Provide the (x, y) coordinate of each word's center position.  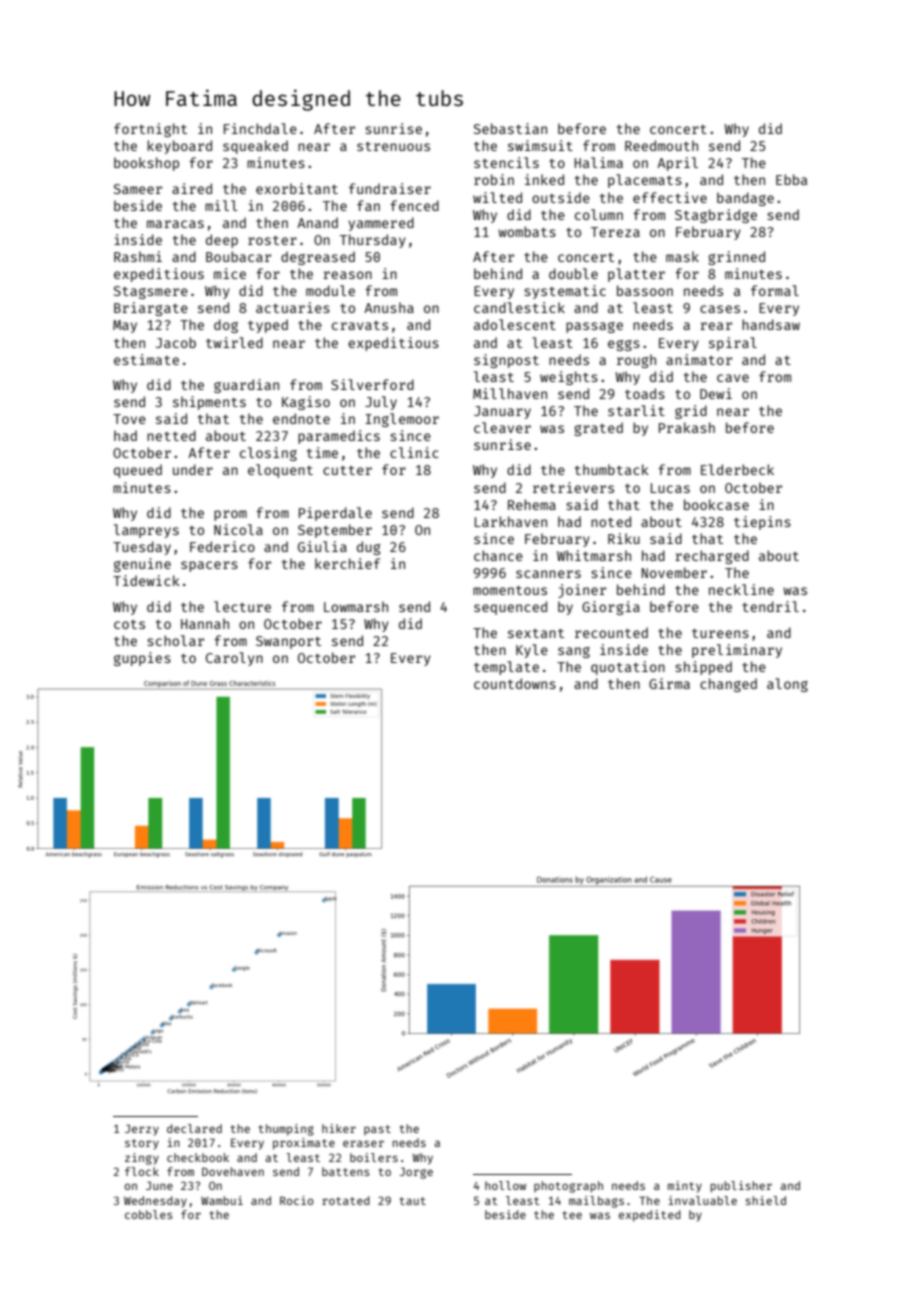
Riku (624, 538)
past (377, 1130)
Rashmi (138, 256)
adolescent (515, 324)
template (506, 668)
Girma (669, 683)
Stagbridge (716, 216)
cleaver (502, 427)
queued (138, 471)
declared (194, 1128)
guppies (142, 659)
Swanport (288, 642)
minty (685, 1187)
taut (412, 1201)
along (787, 685)
